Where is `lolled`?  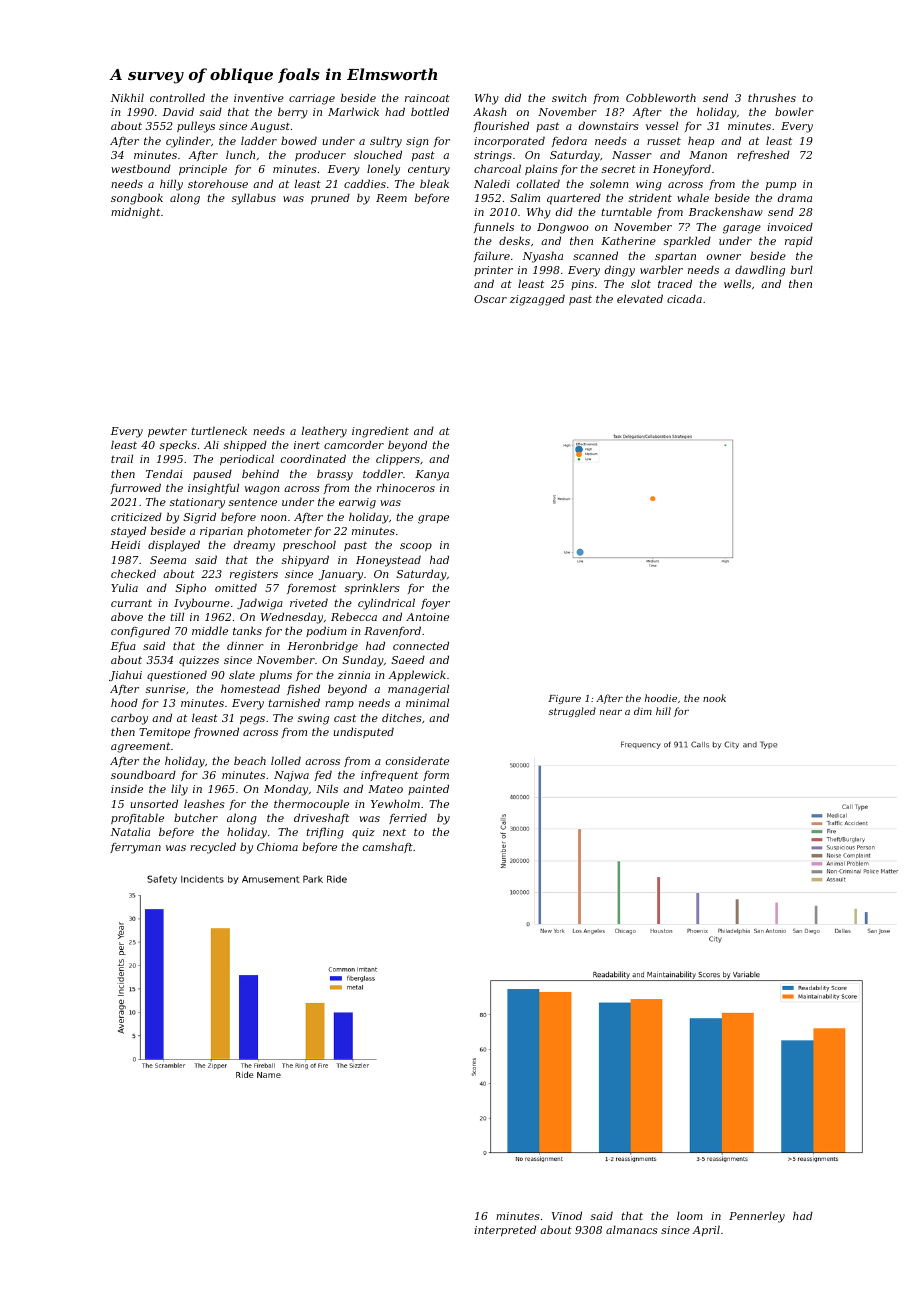 lolled is located at coordinates (286, 760).
